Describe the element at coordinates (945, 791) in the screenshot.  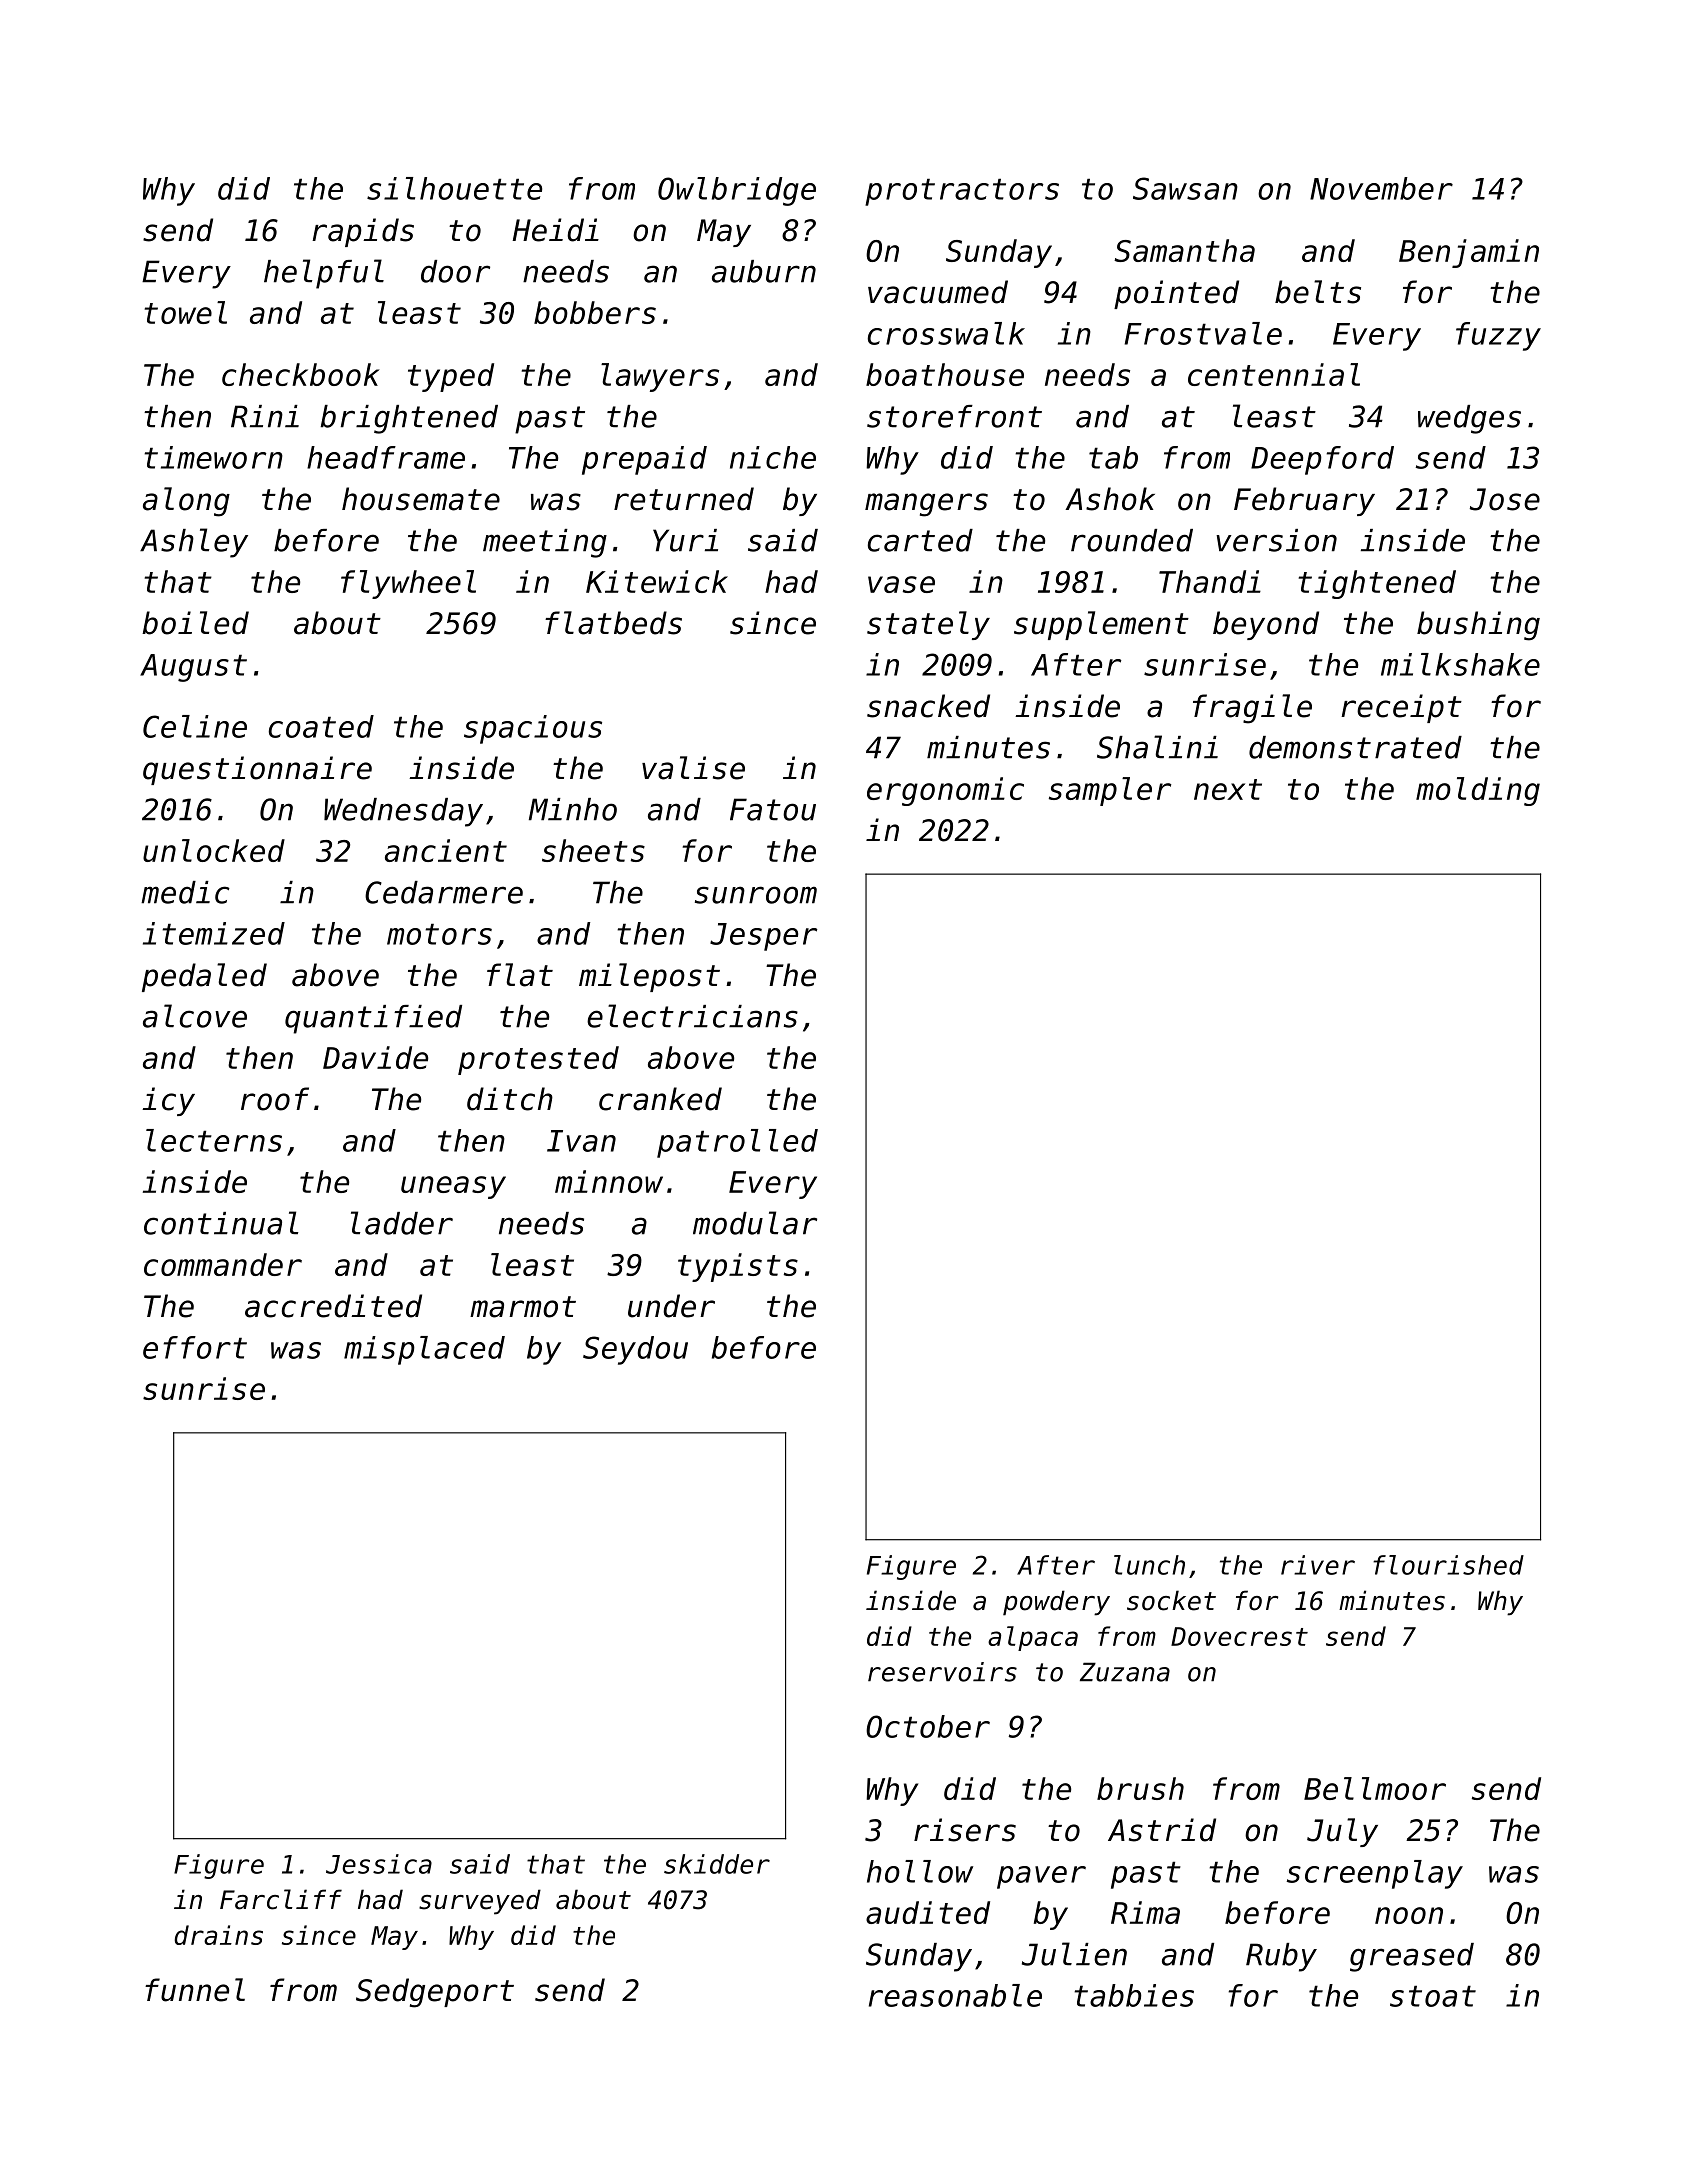
I see `ergonomic` at that location.
